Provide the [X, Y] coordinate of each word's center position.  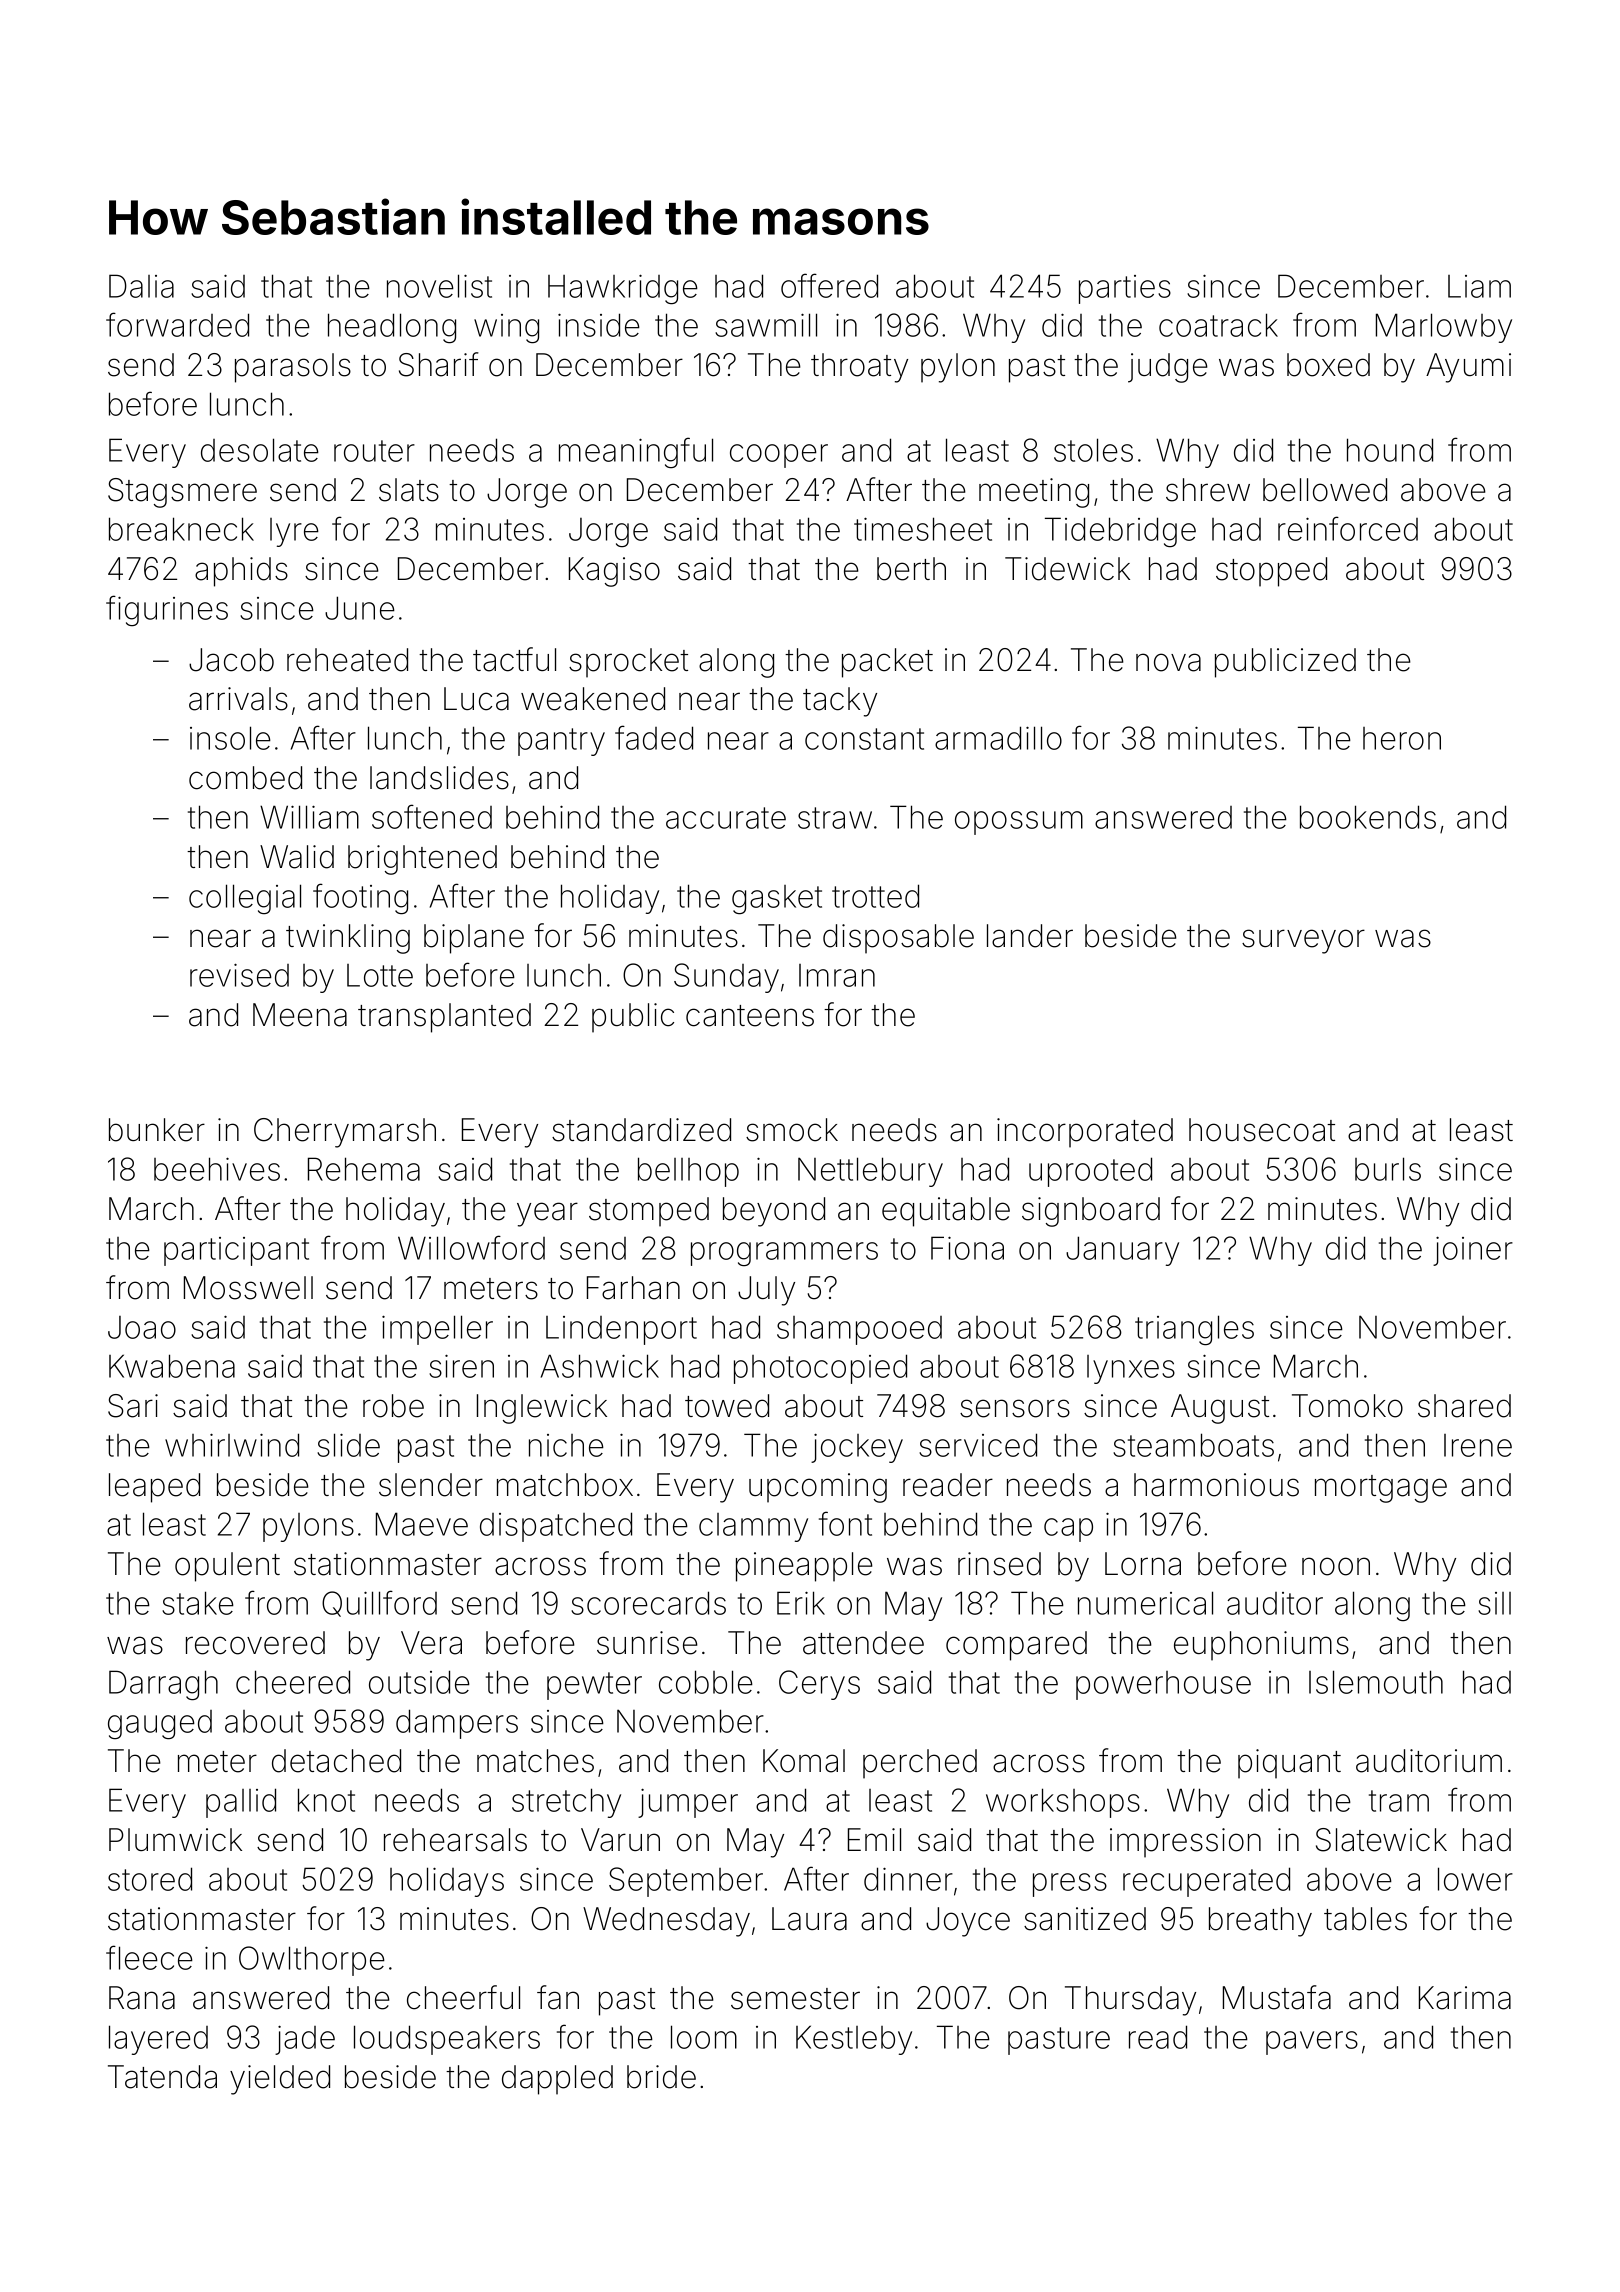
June [360, 608]
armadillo [998, 738]
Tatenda [162, 2077]
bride [661, 2077]
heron [1402, 738]
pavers [1312, 2043]
